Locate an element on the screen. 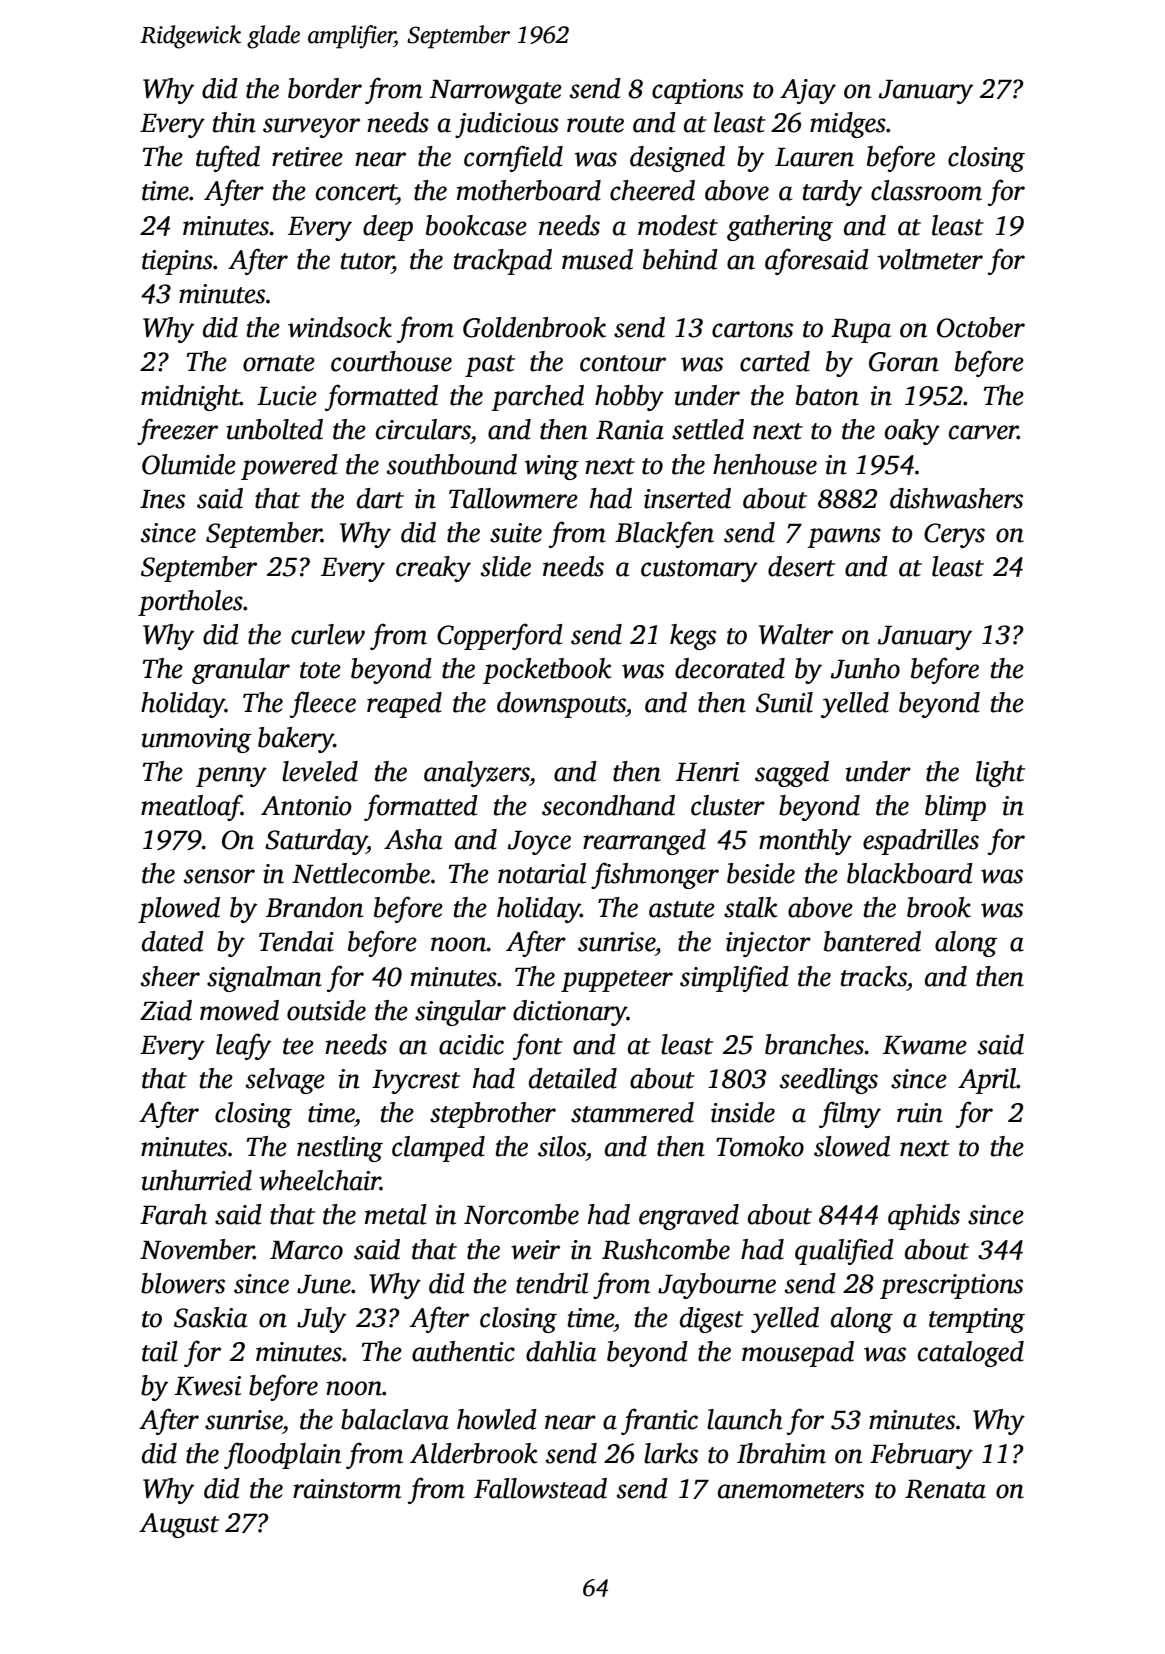 The image size is (1165, 1654). seedlings is located at coordinates (828, 1081).
